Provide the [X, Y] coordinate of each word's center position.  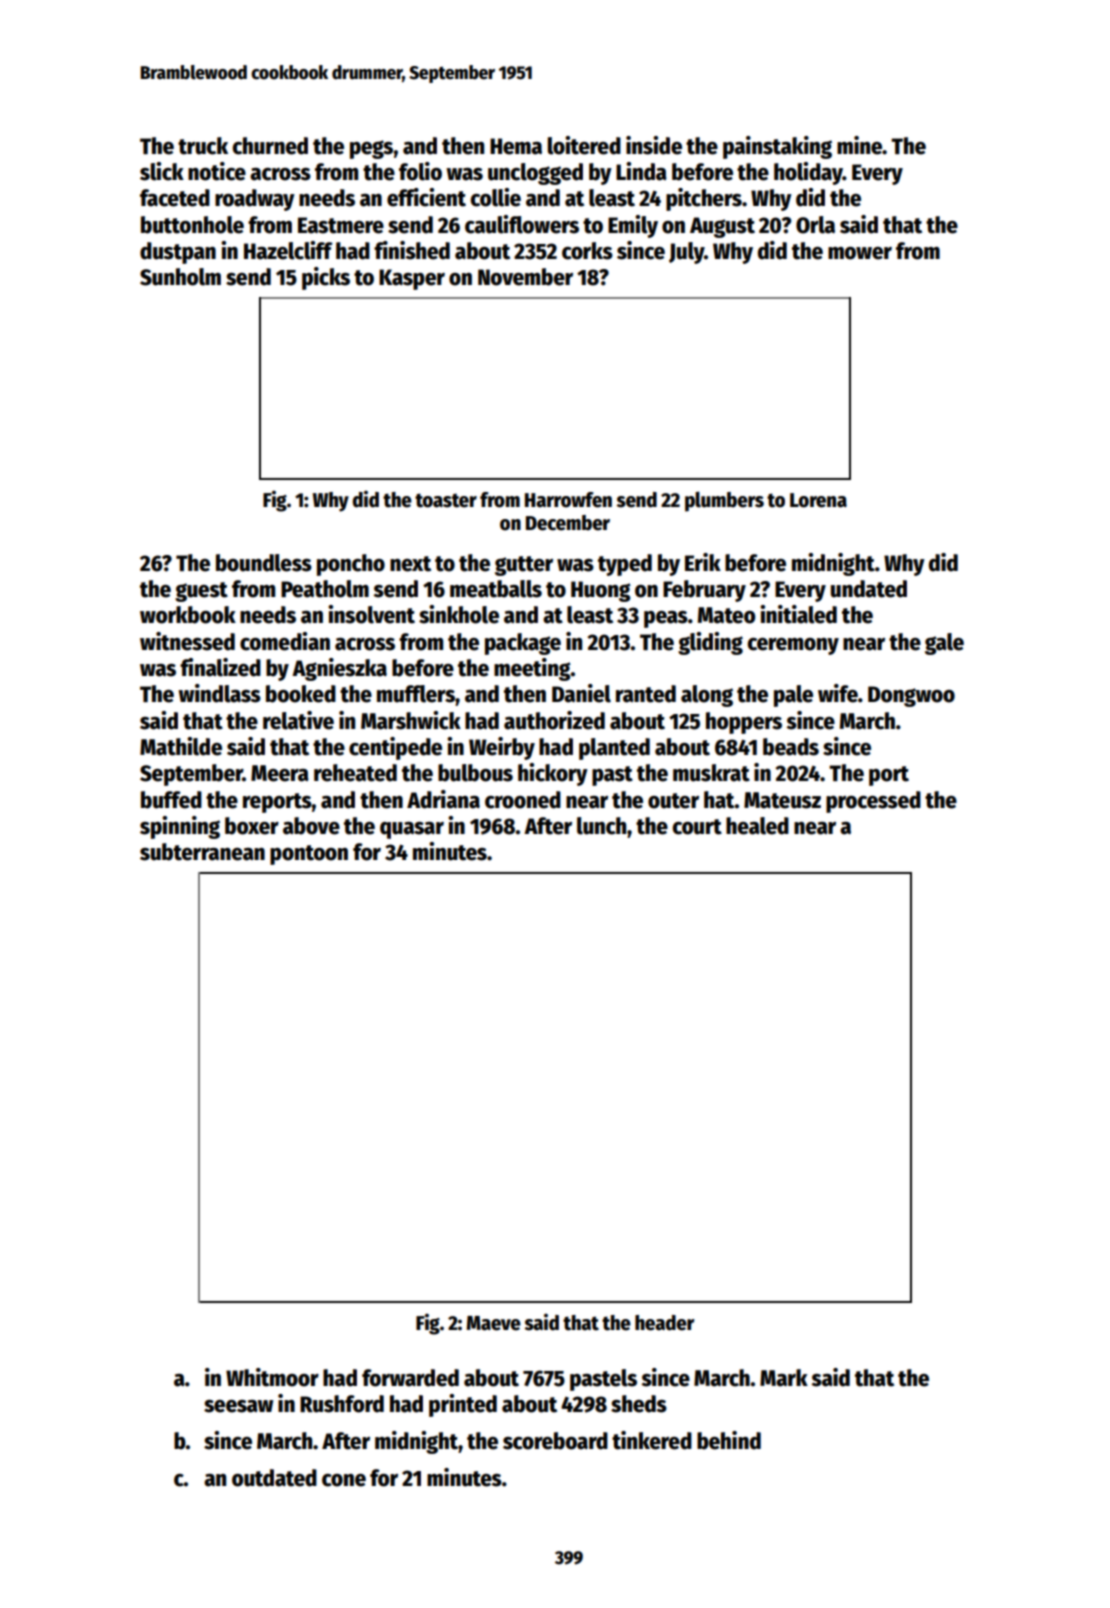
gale [944, 644]
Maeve [494, 1323]
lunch [601, 826]
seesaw [238, 1406]
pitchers [704, 199]
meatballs [496, 589]
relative [298, 720]
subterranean [202, 852]
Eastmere [341, 225]
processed [873, 802]
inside [654, 145]
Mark [784, 1378]
